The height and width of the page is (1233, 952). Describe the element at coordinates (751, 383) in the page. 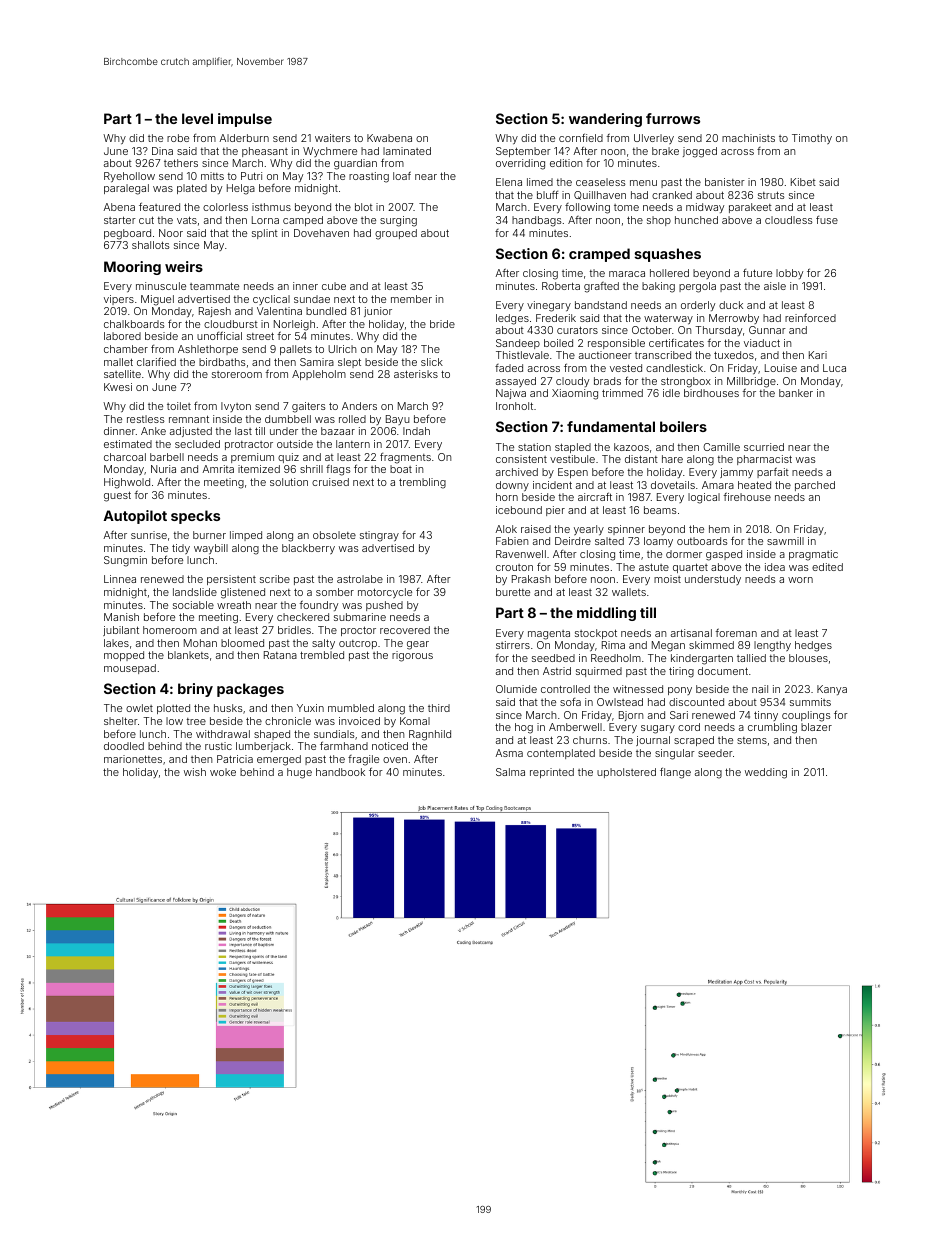

I see `Millbridge` at that location.
